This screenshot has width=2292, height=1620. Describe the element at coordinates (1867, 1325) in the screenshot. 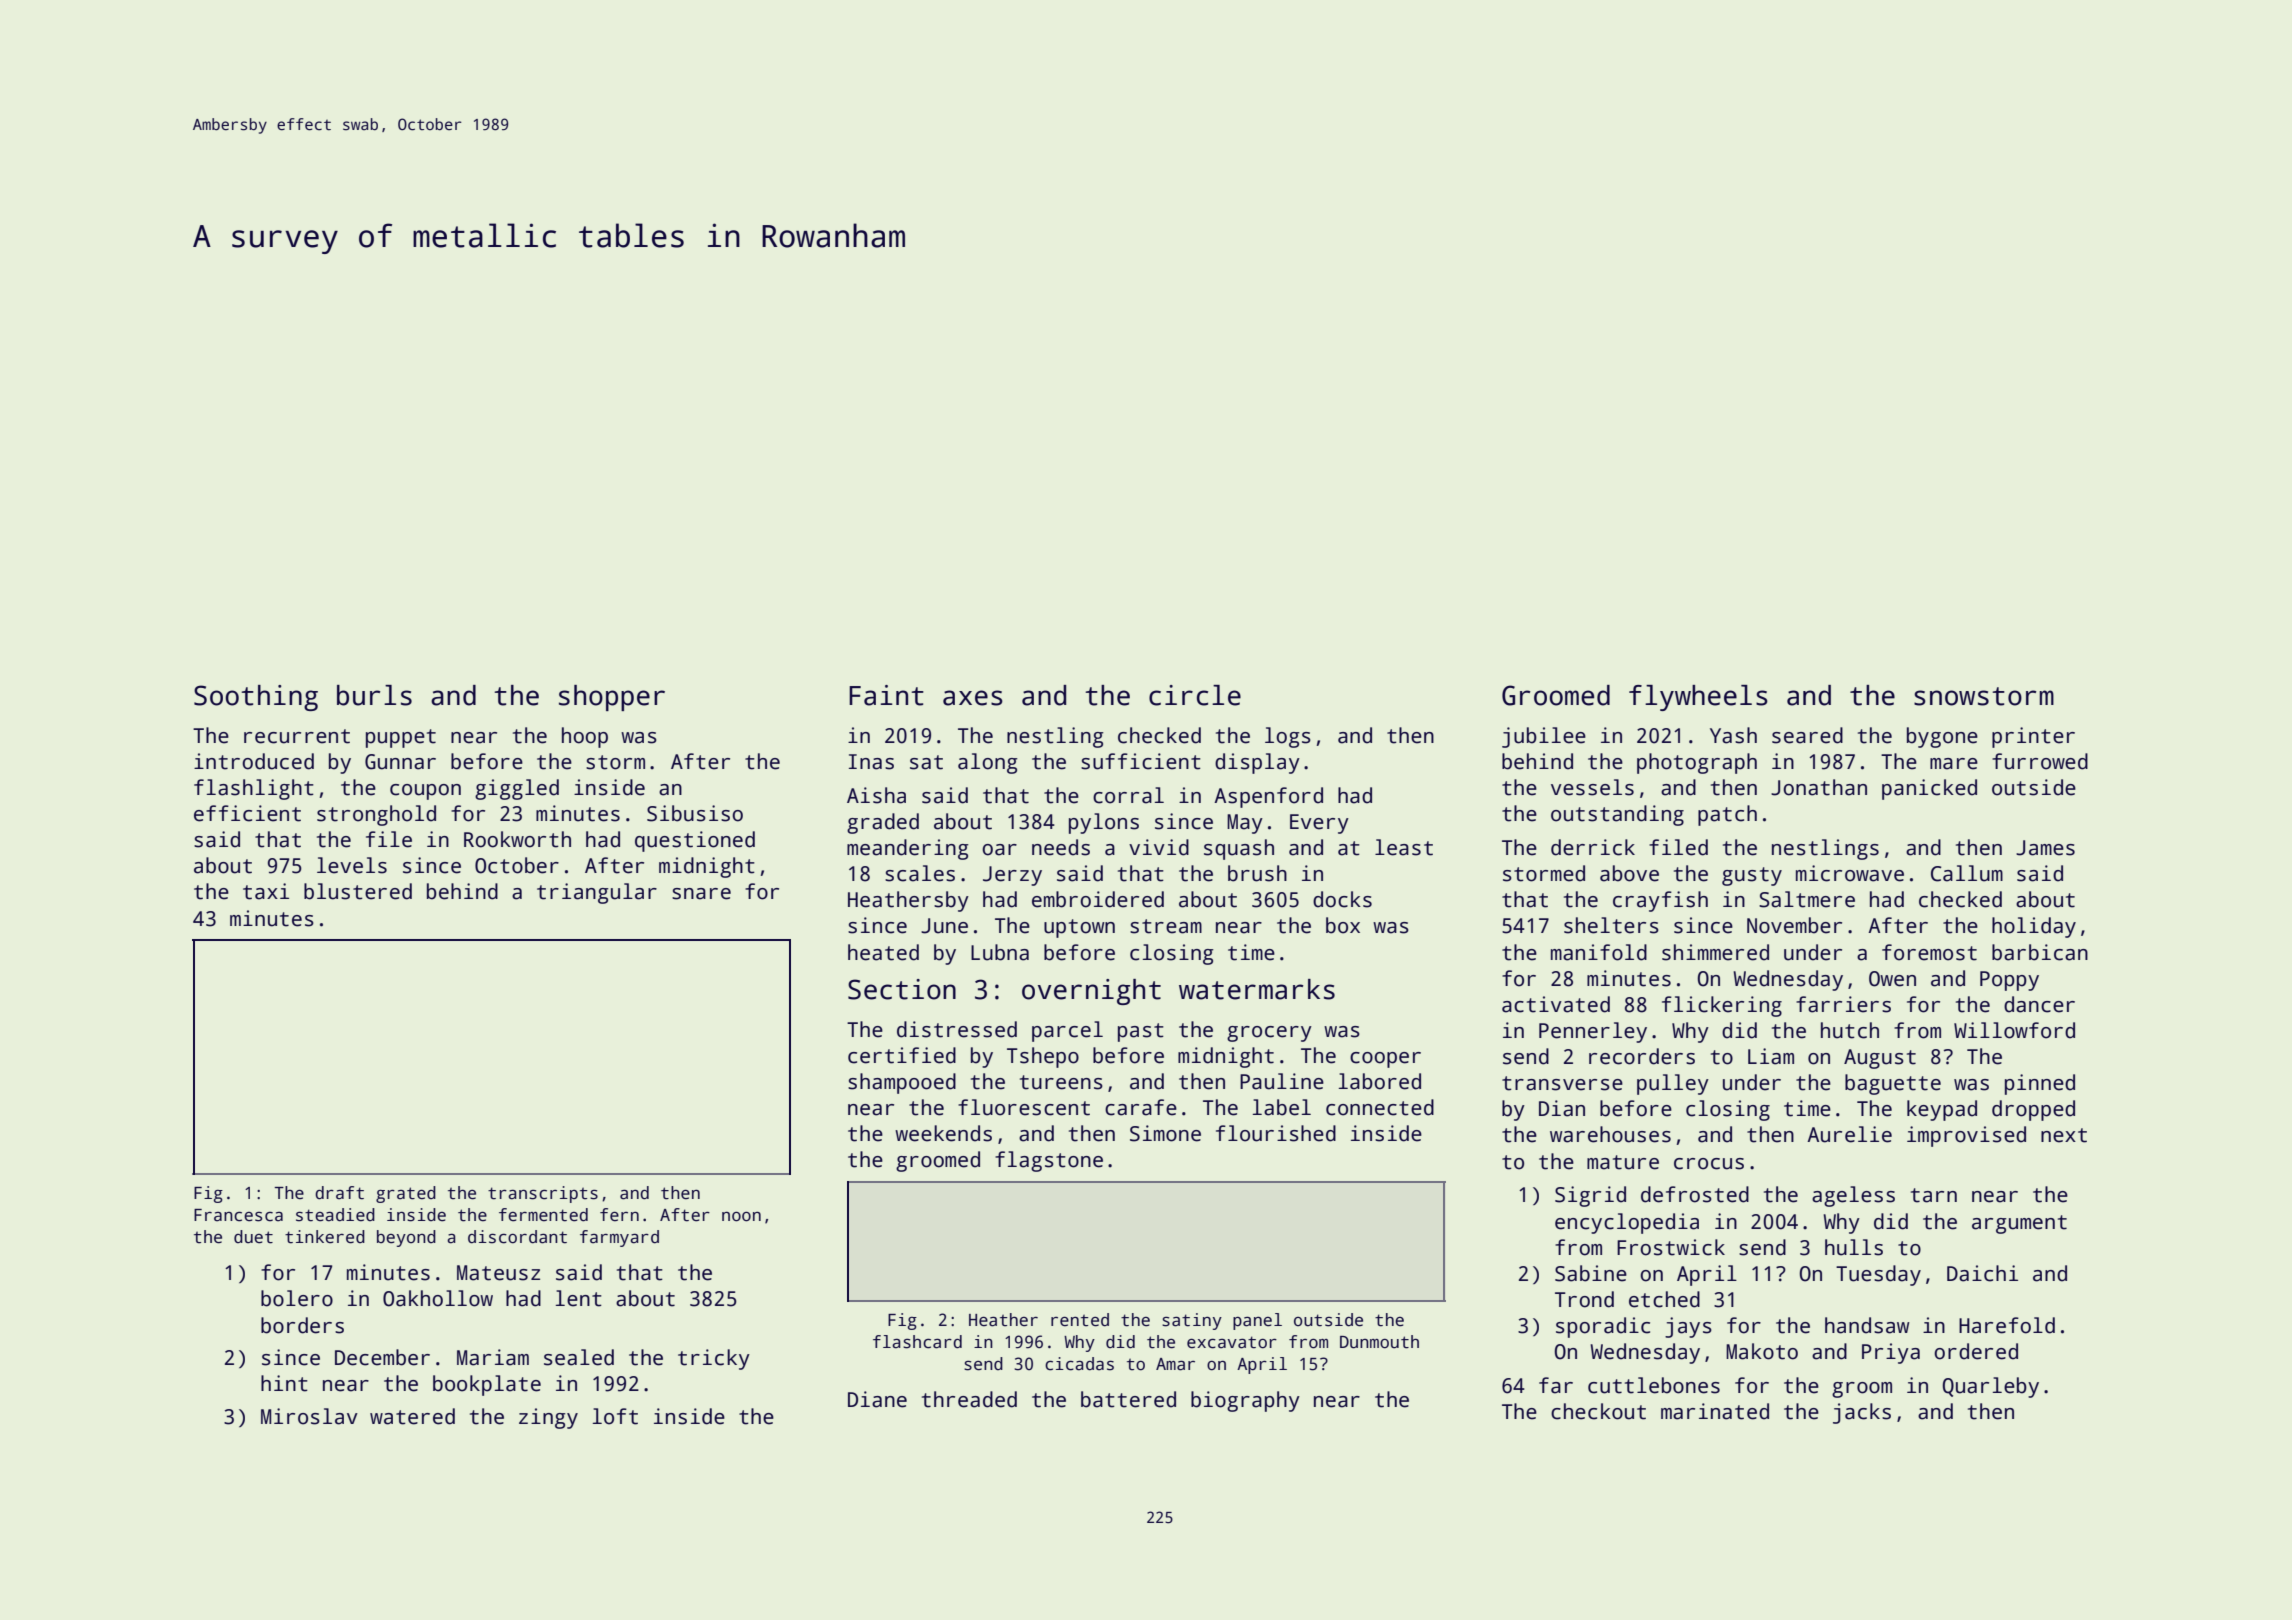

I see `handsaw` at that location.
